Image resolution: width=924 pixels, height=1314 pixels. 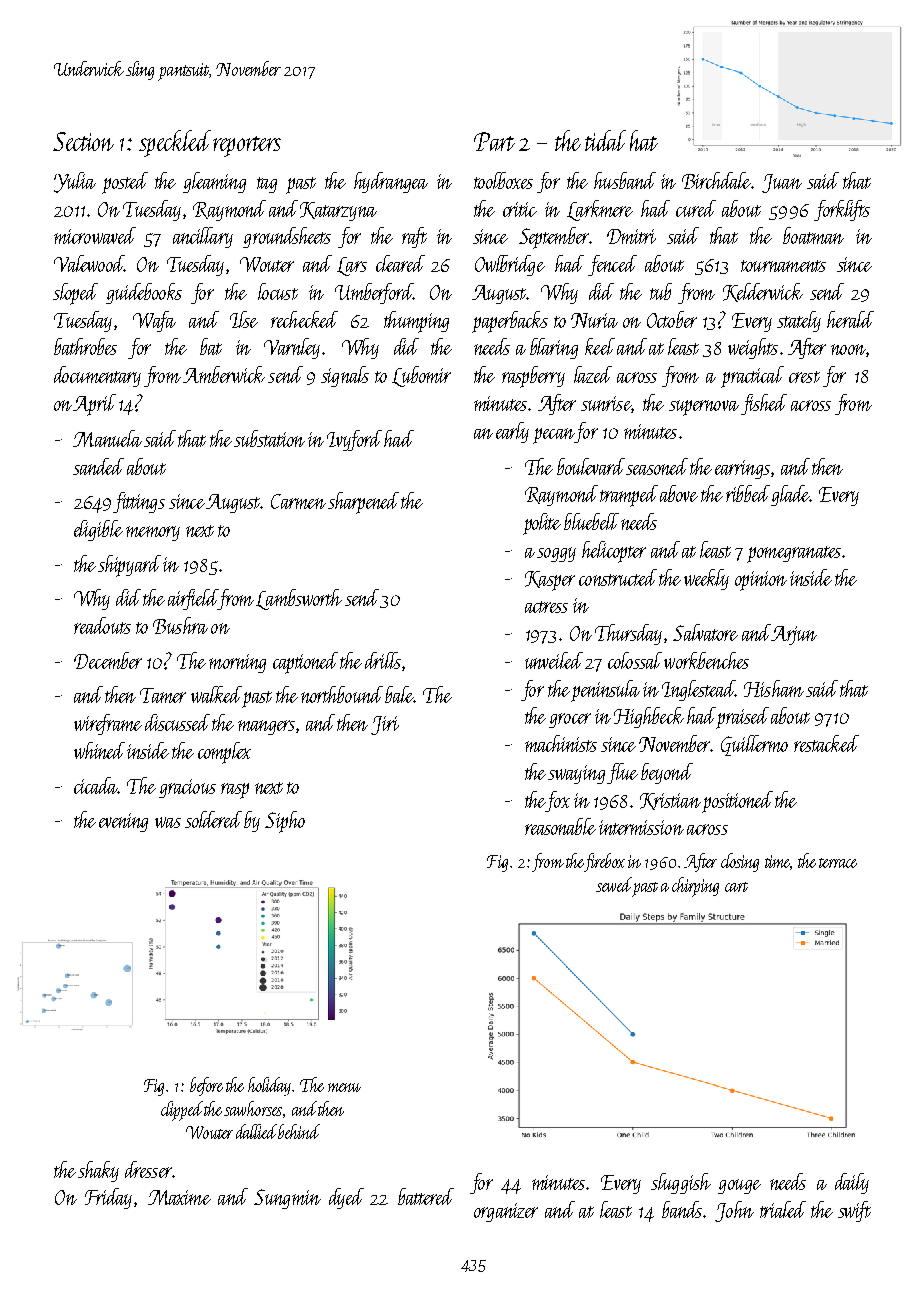 I want to click on Guillermo, so click(x=754, y=745).
